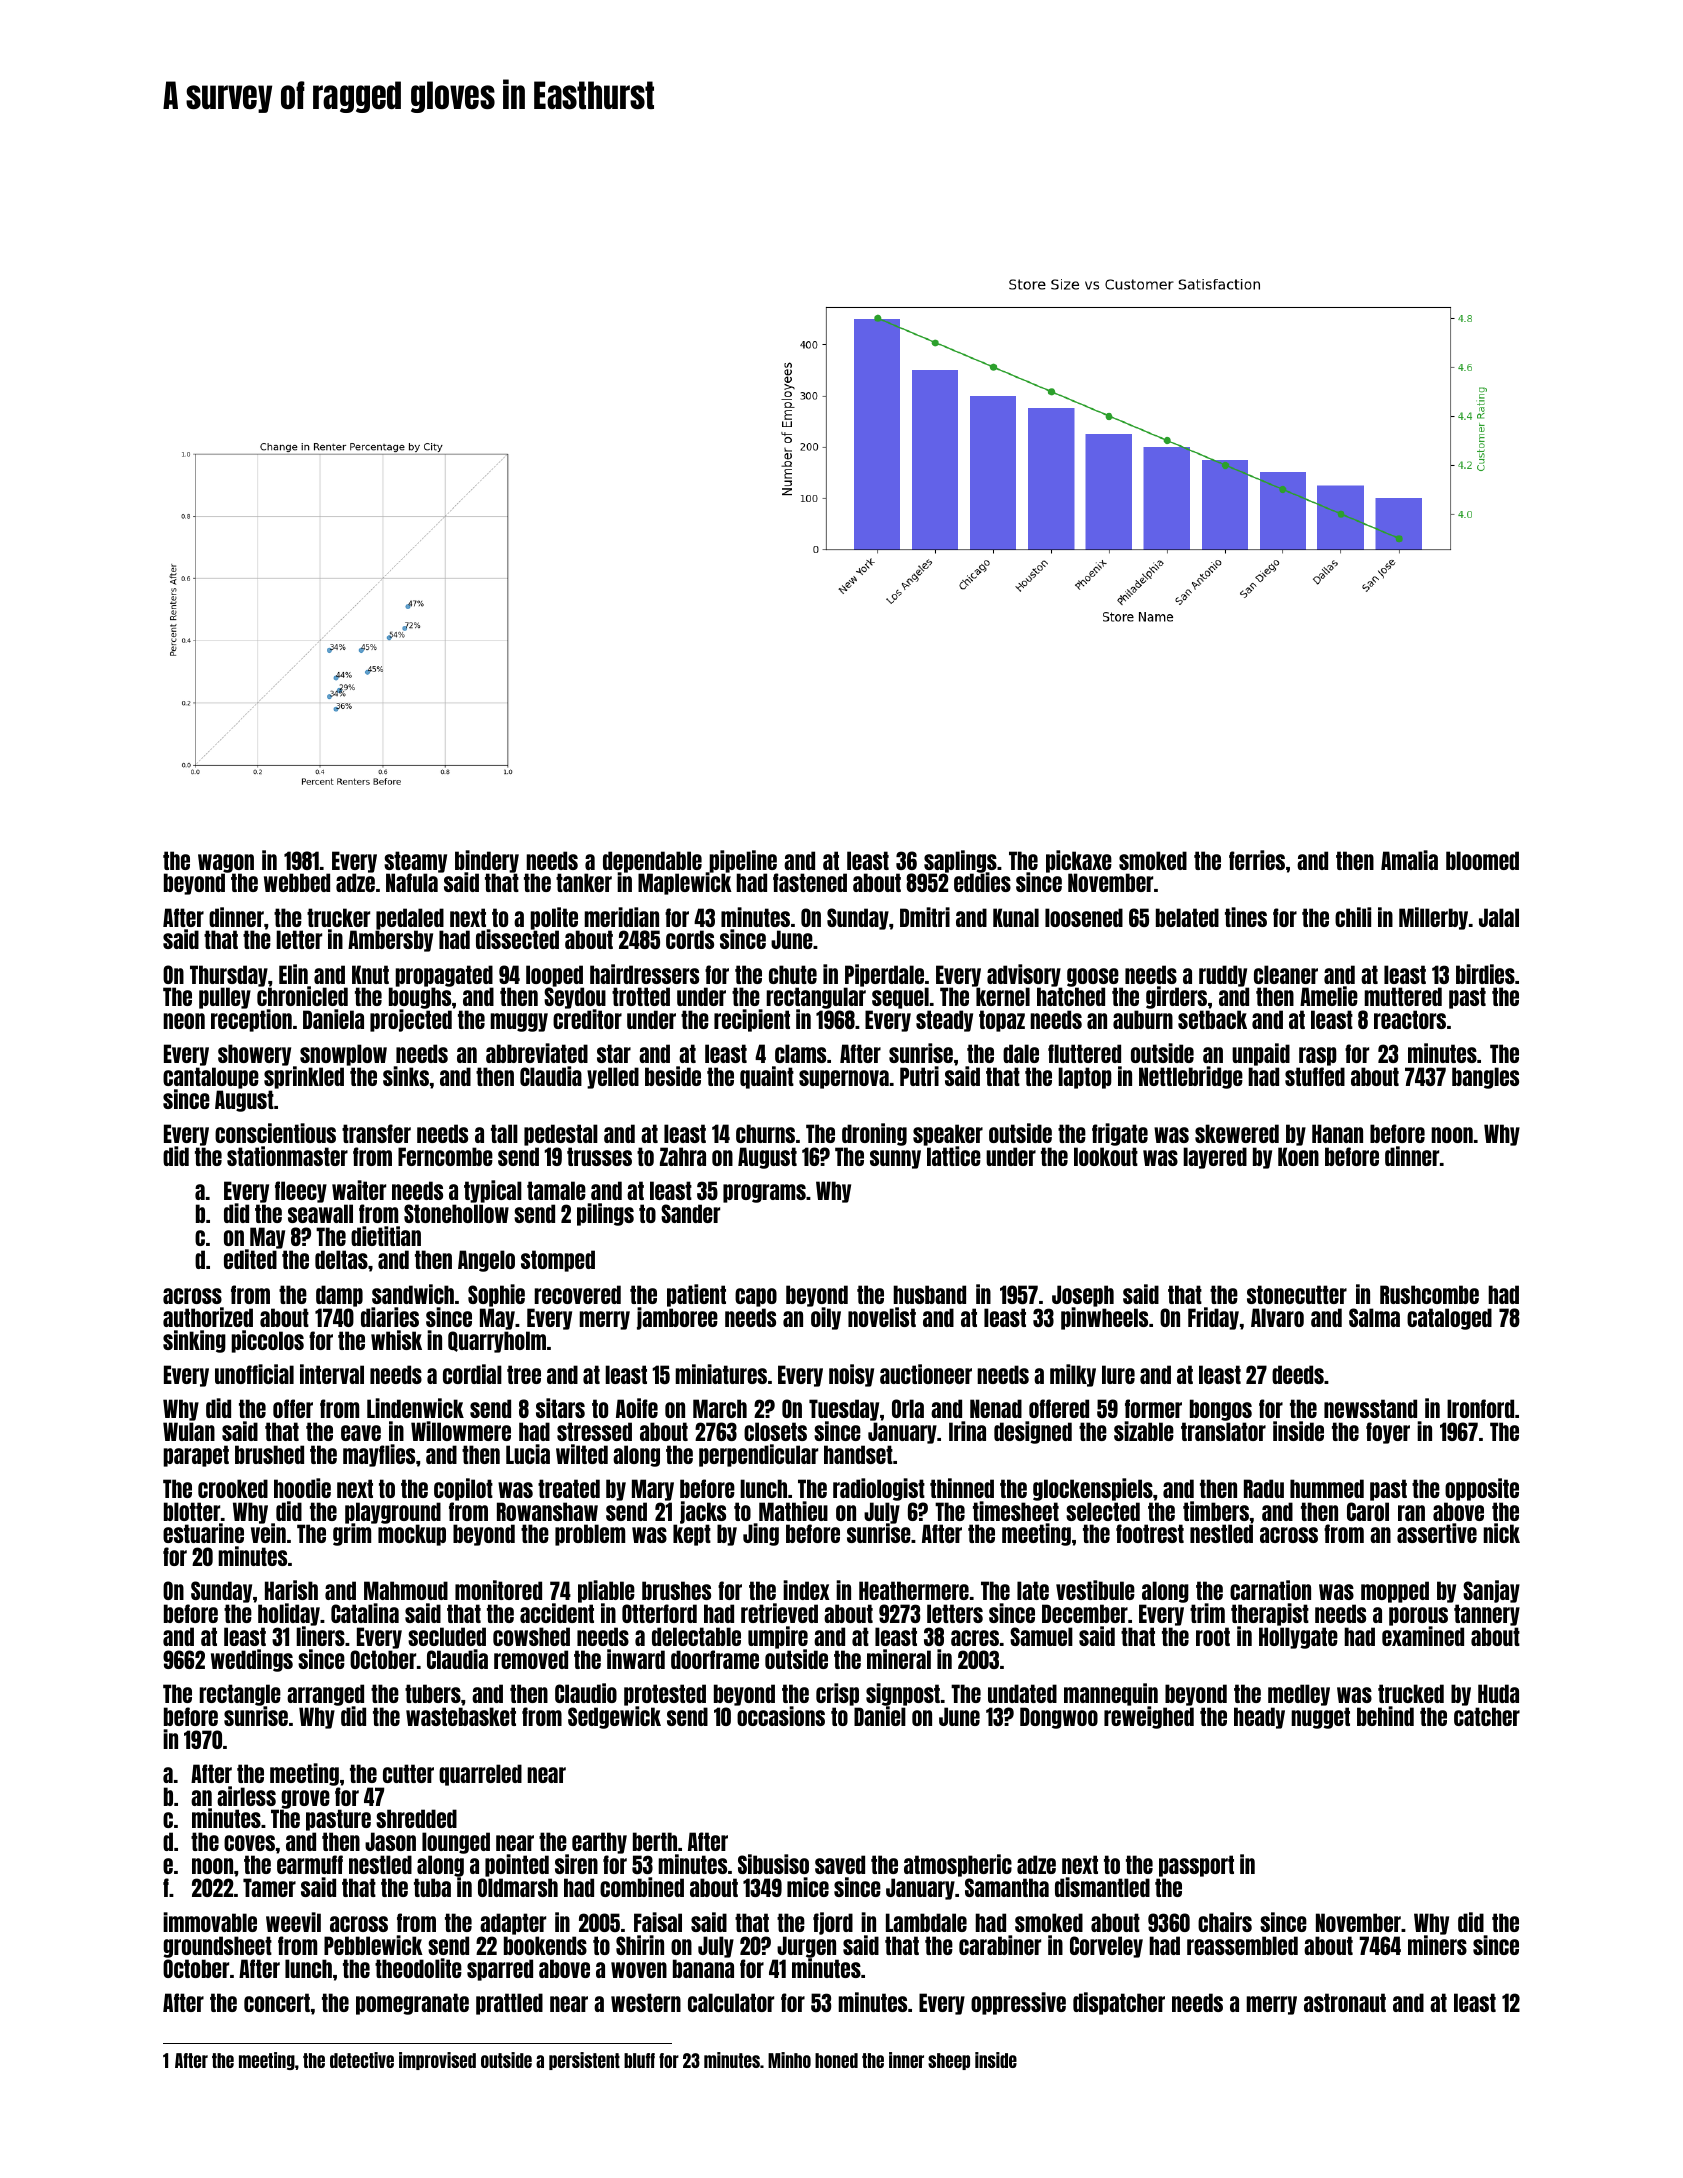 Image resolution: width=1683 pixels, height=2178 pixels. What do you see at coordinates (800, 1053) in the page?
I see `clams` at bounding box center [800, 1053].
